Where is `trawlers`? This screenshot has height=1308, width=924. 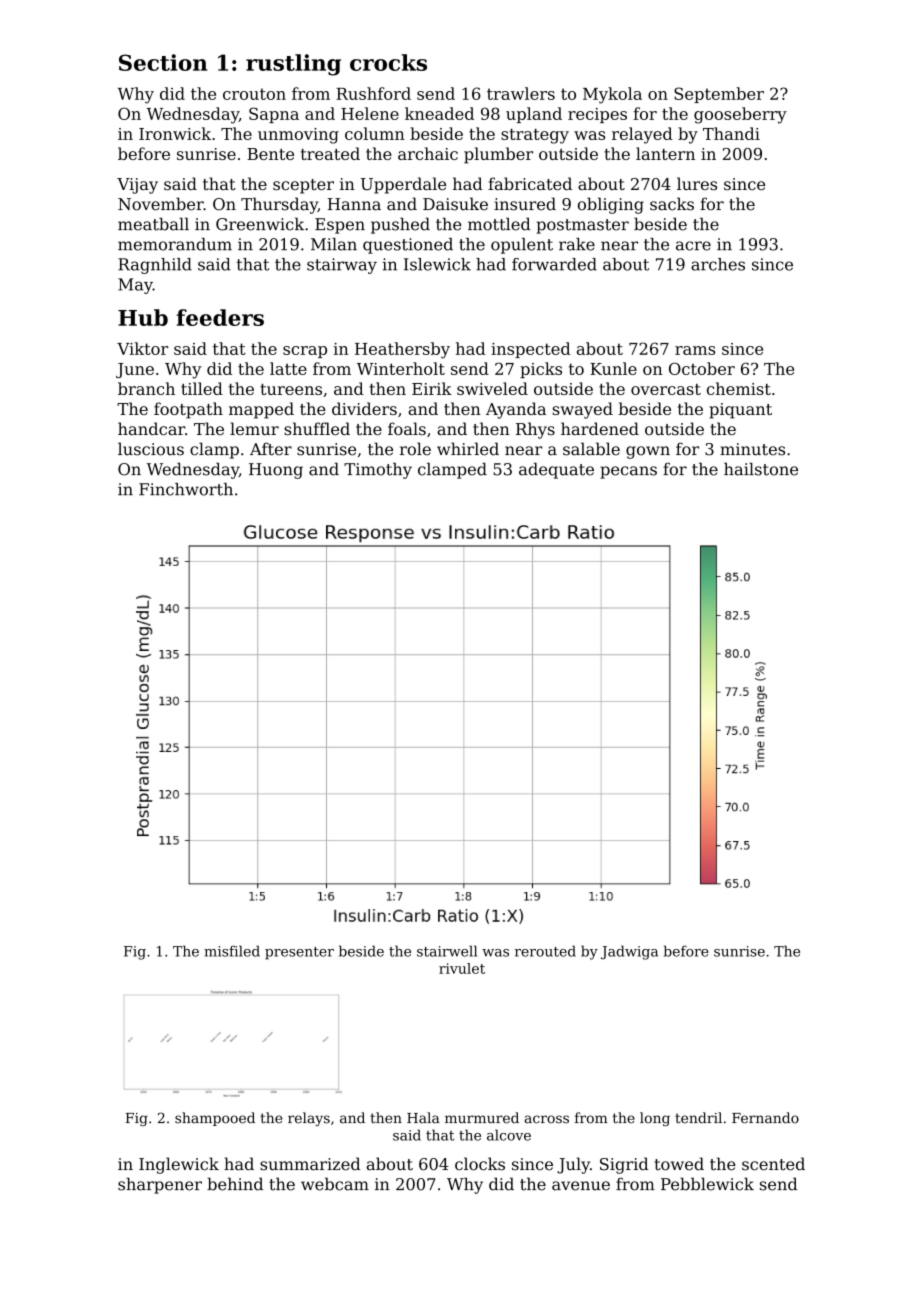
trawlers is located at coordinates (521, 93).
